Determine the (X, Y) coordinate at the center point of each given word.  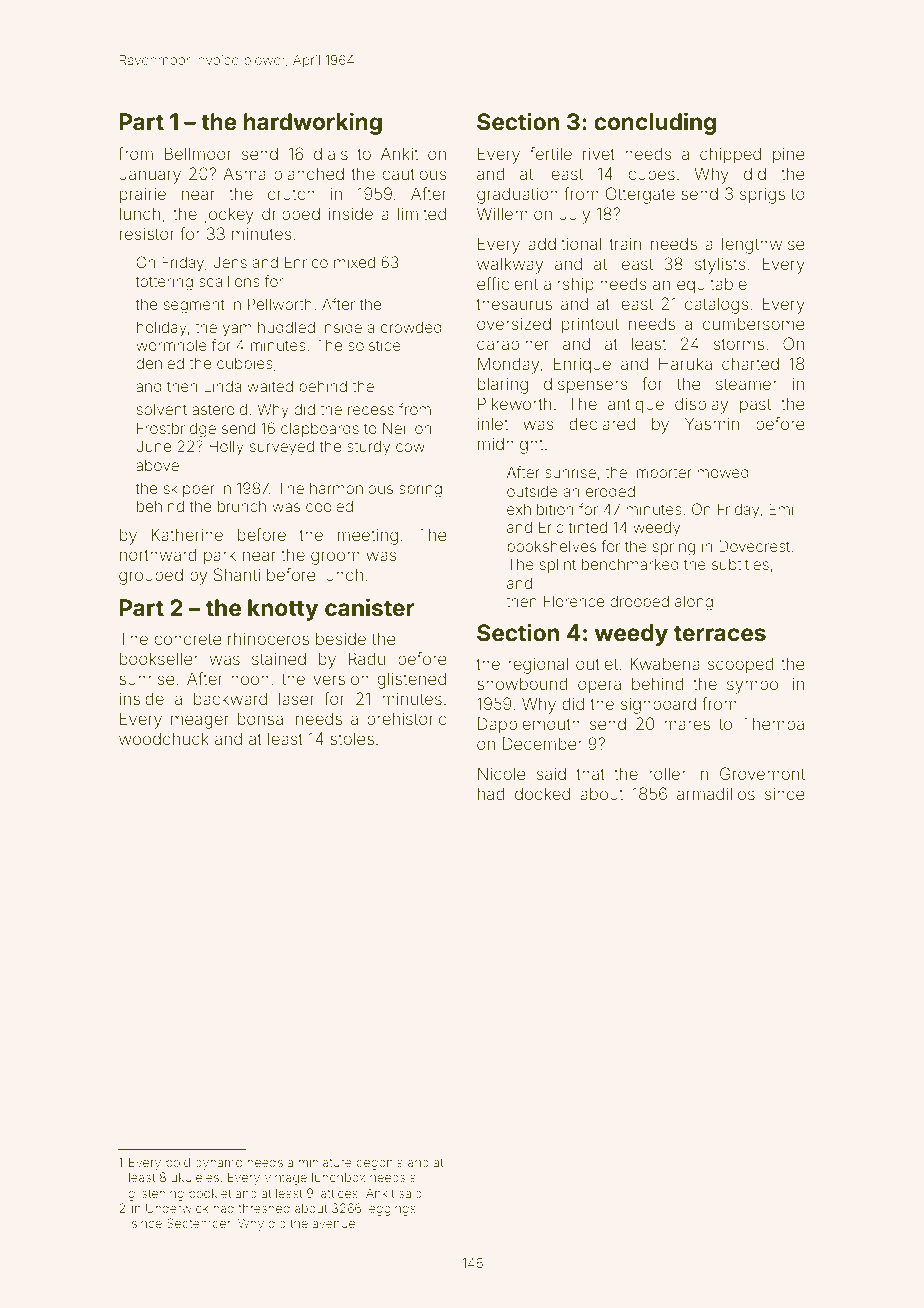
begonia (379, 1164)
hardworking (313, 123)
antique (636, 406)
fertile (551, 153)
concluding (655, 123)
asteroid (219, 409)
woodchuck (164, 738)
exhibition (540, 509)
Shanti (237, 574)
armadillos (716, 793)
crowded (411, 327)
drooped (639, 603)
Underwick (177, 1208)
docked (542, 793)
